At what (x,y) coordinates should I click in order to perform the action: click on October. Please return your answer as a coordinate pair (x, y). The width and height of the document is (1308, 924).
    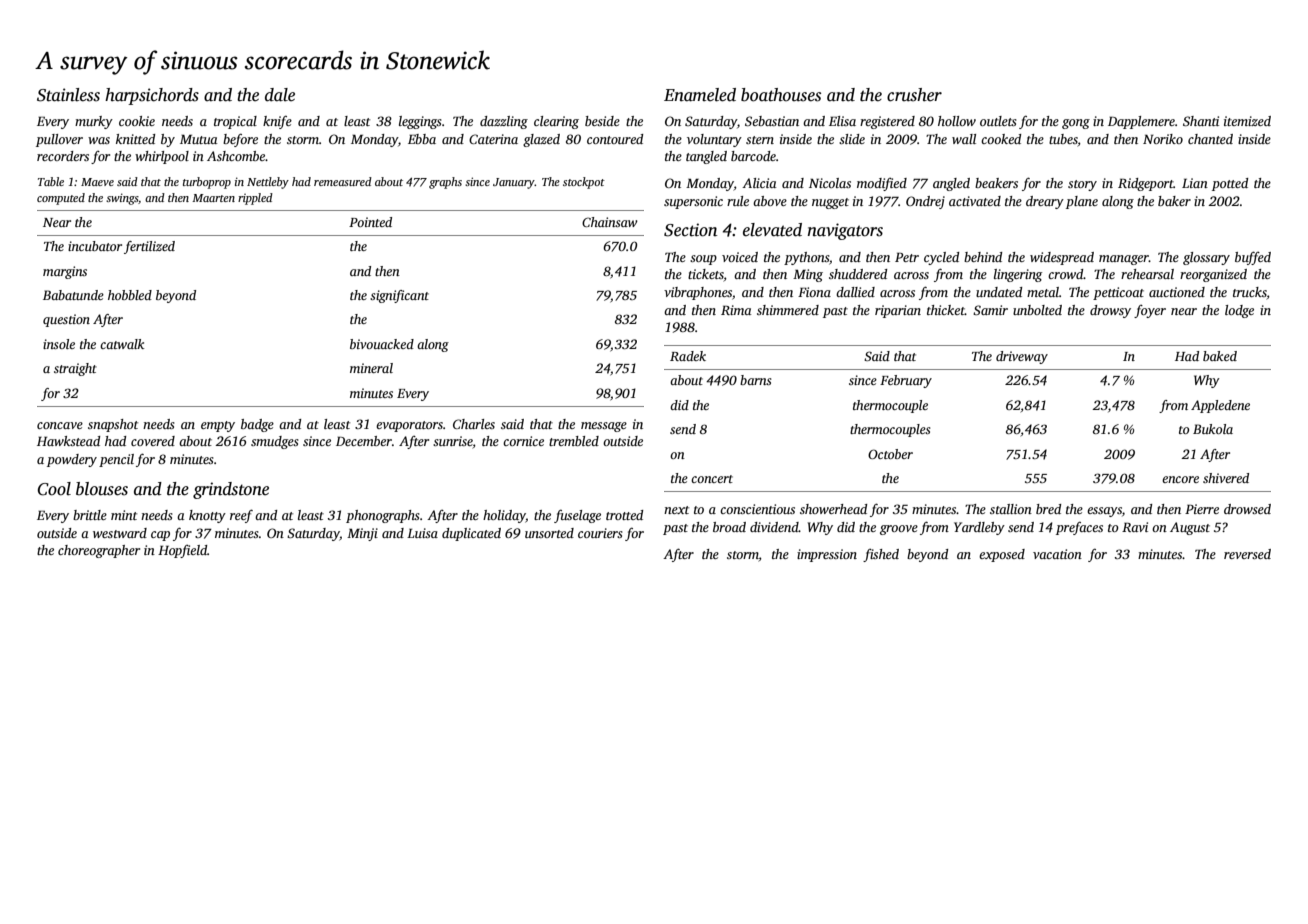
    Looking at the image, I should click on (890, 454).
